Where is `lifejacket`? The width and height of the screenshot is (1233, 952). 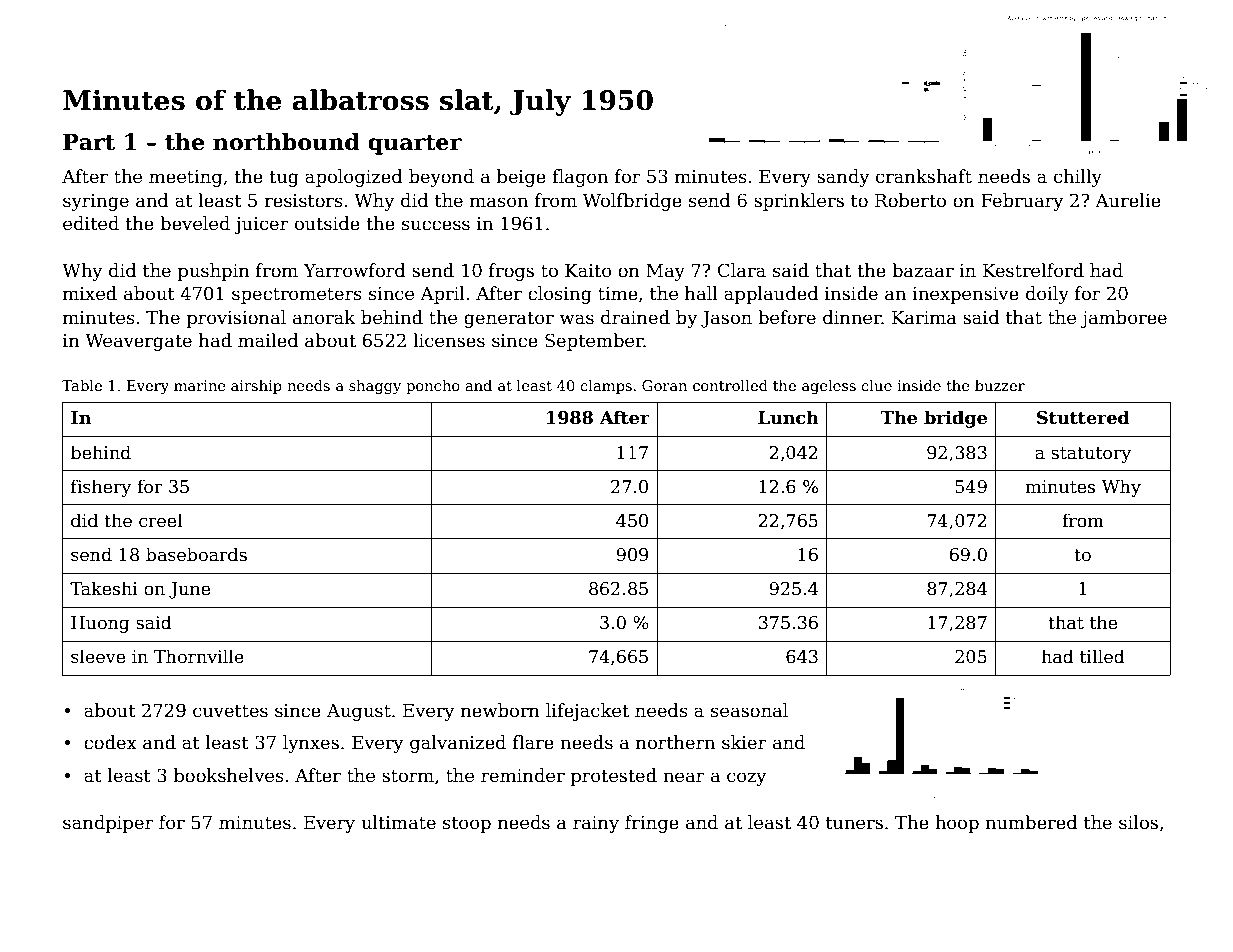
lifejacket is located at coordinates (587, 712).
